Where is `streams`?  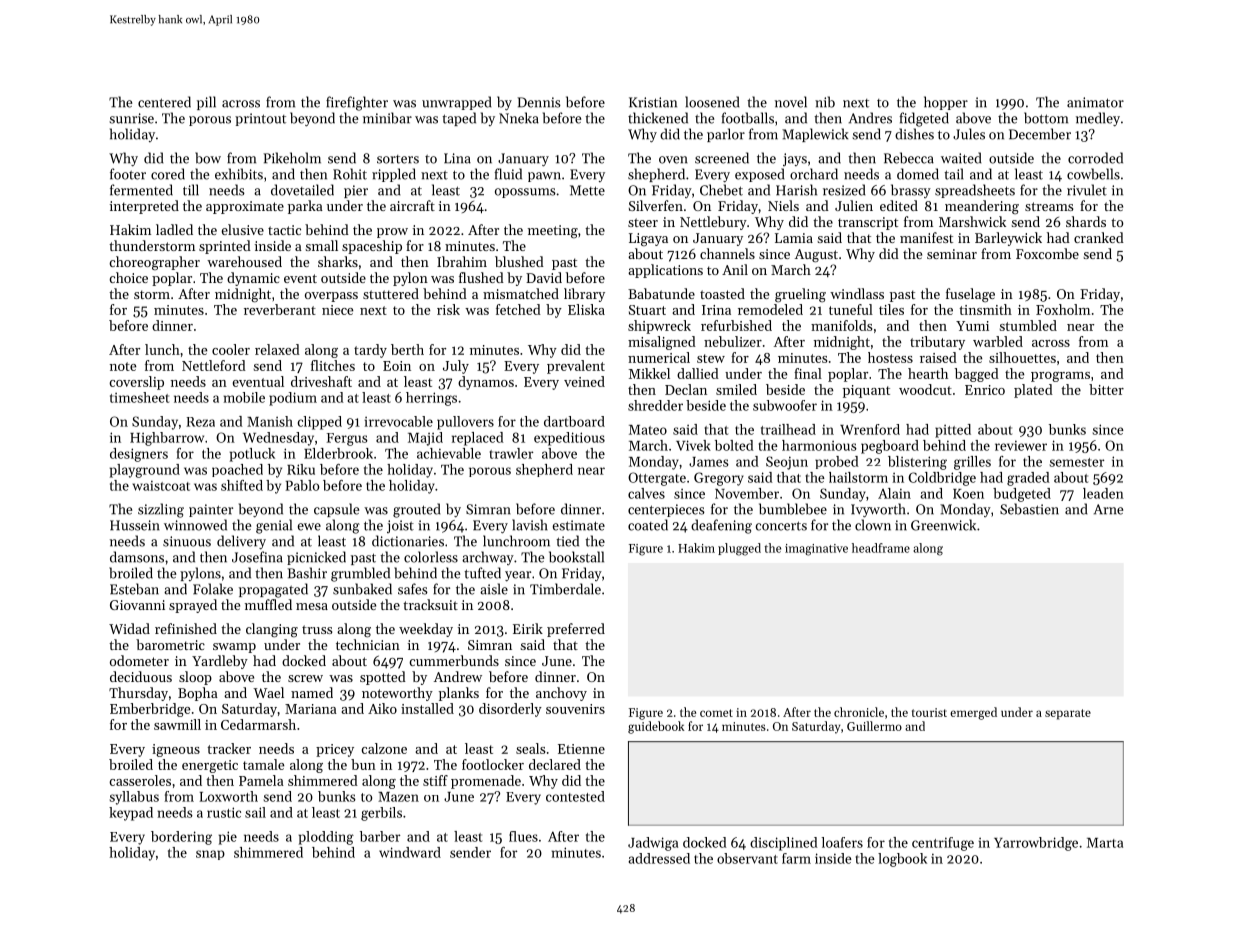 streams is located at coordinates (1049, 206).
